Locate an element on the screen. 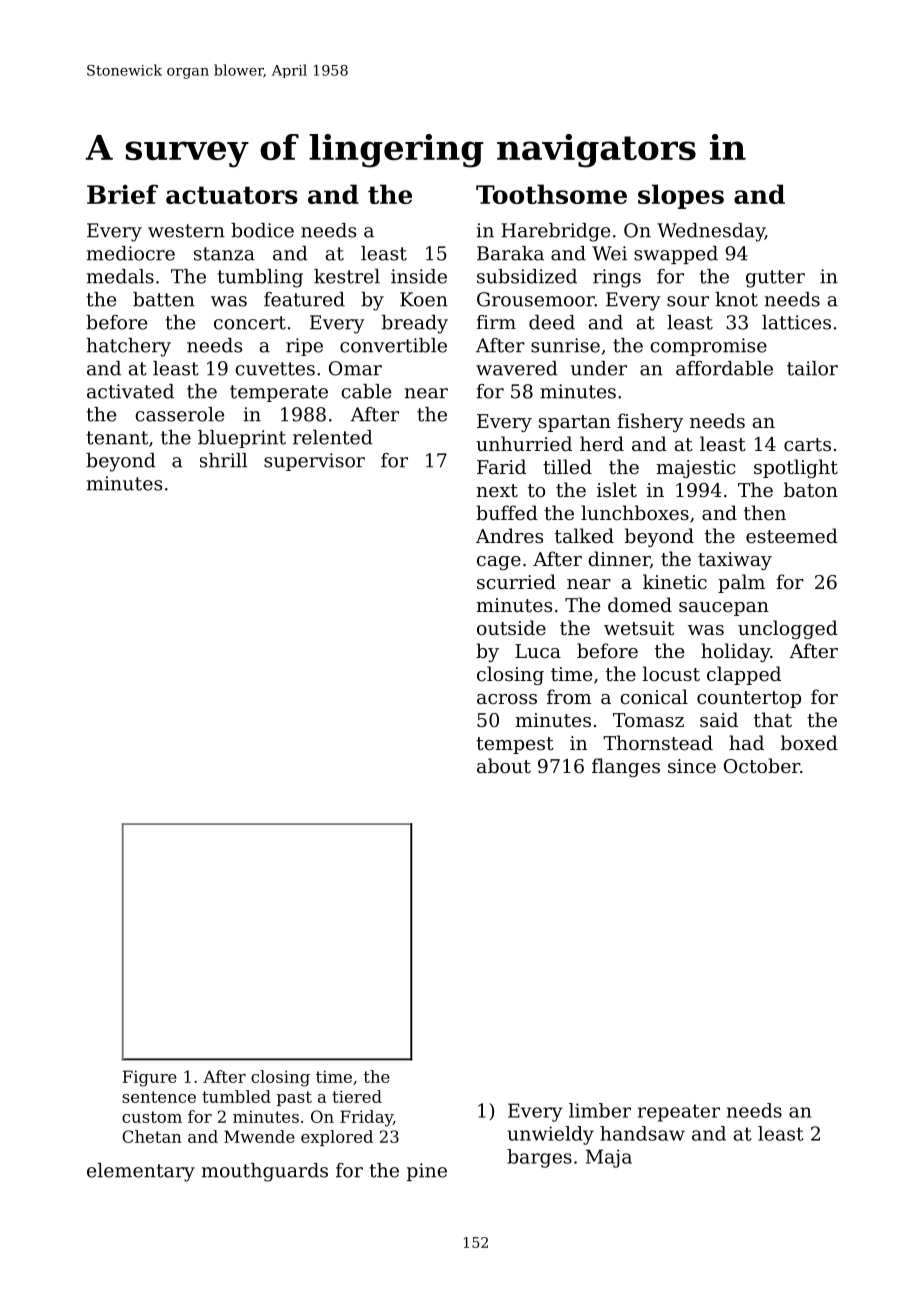 The height and width of the screenshot is (1314, 924). Figure is located at coordinates (149, 1078).
